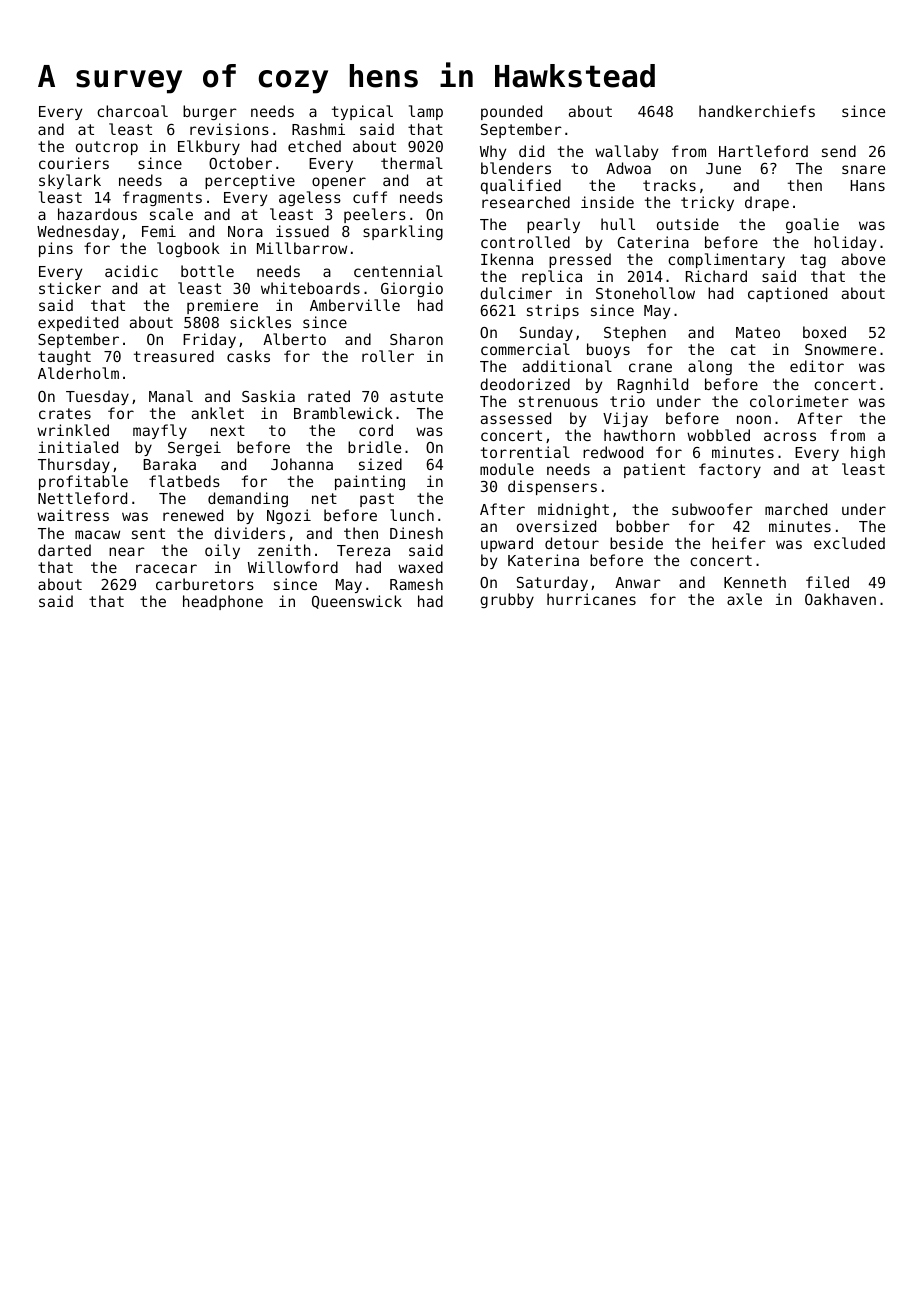  What do you see at coordinates (787, 294) in the page?
I see `captioned` at bounding box center [787, 294].
